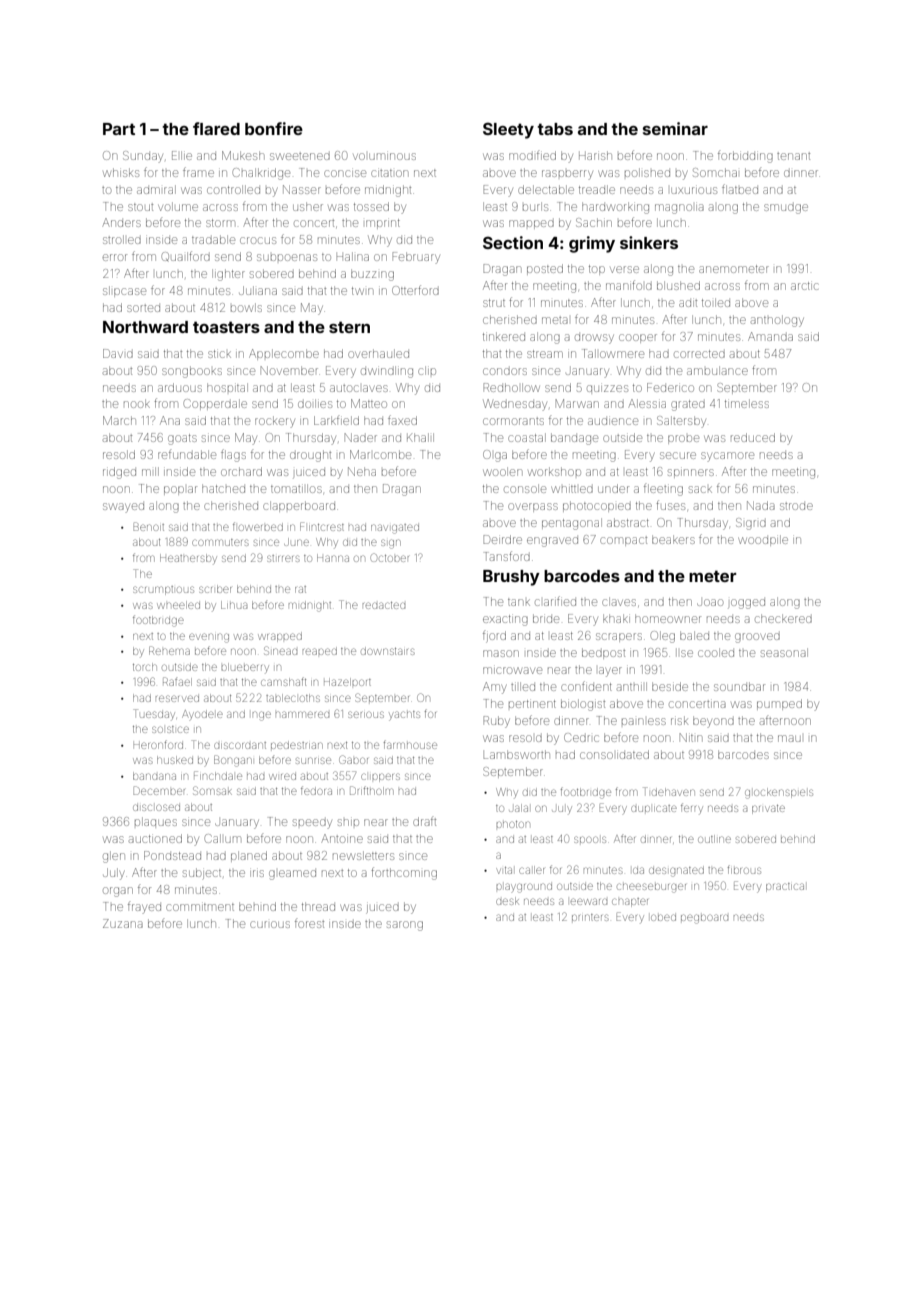  I want to click on Tuesday, so click(154, 714).
